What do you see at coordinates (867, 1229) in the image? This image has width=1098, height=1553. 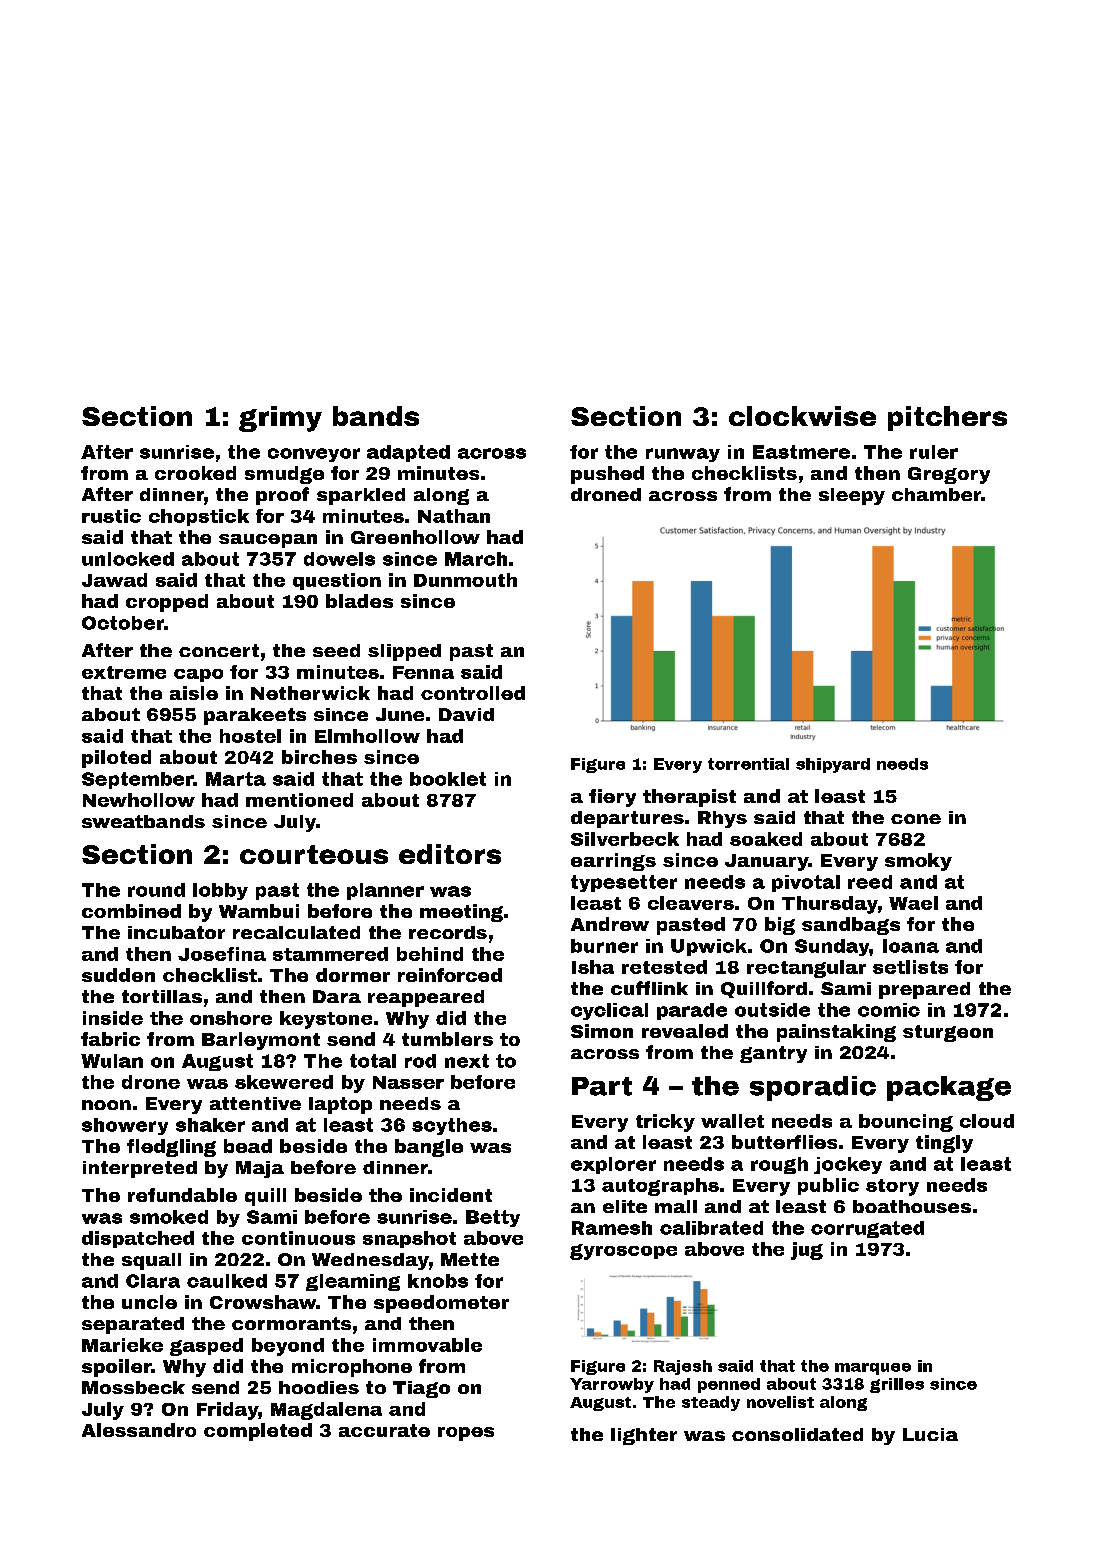 I see `corrugated` at bounding box center [867, 1229].
